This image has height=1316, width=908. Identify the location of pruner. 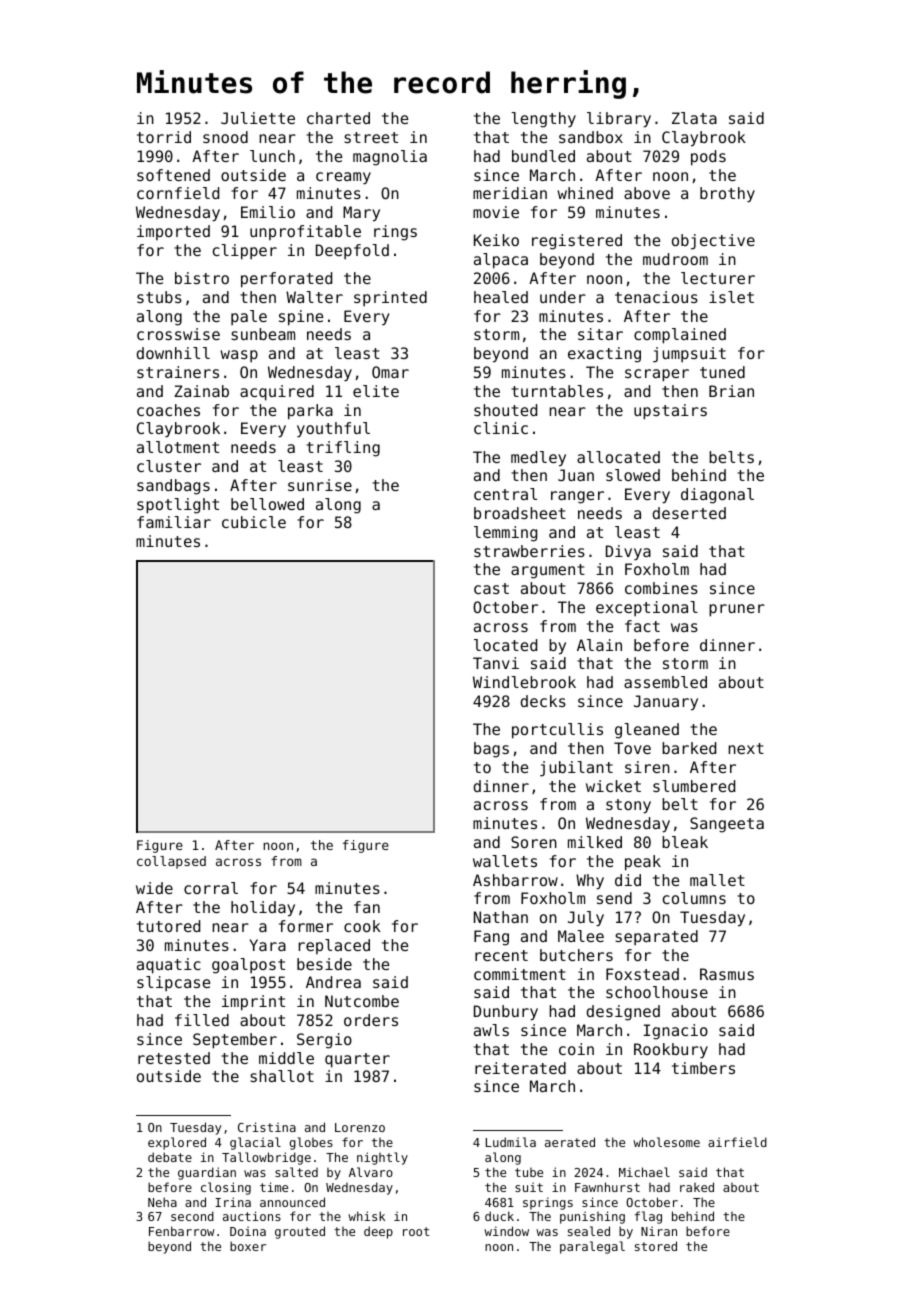
(737, 610).
